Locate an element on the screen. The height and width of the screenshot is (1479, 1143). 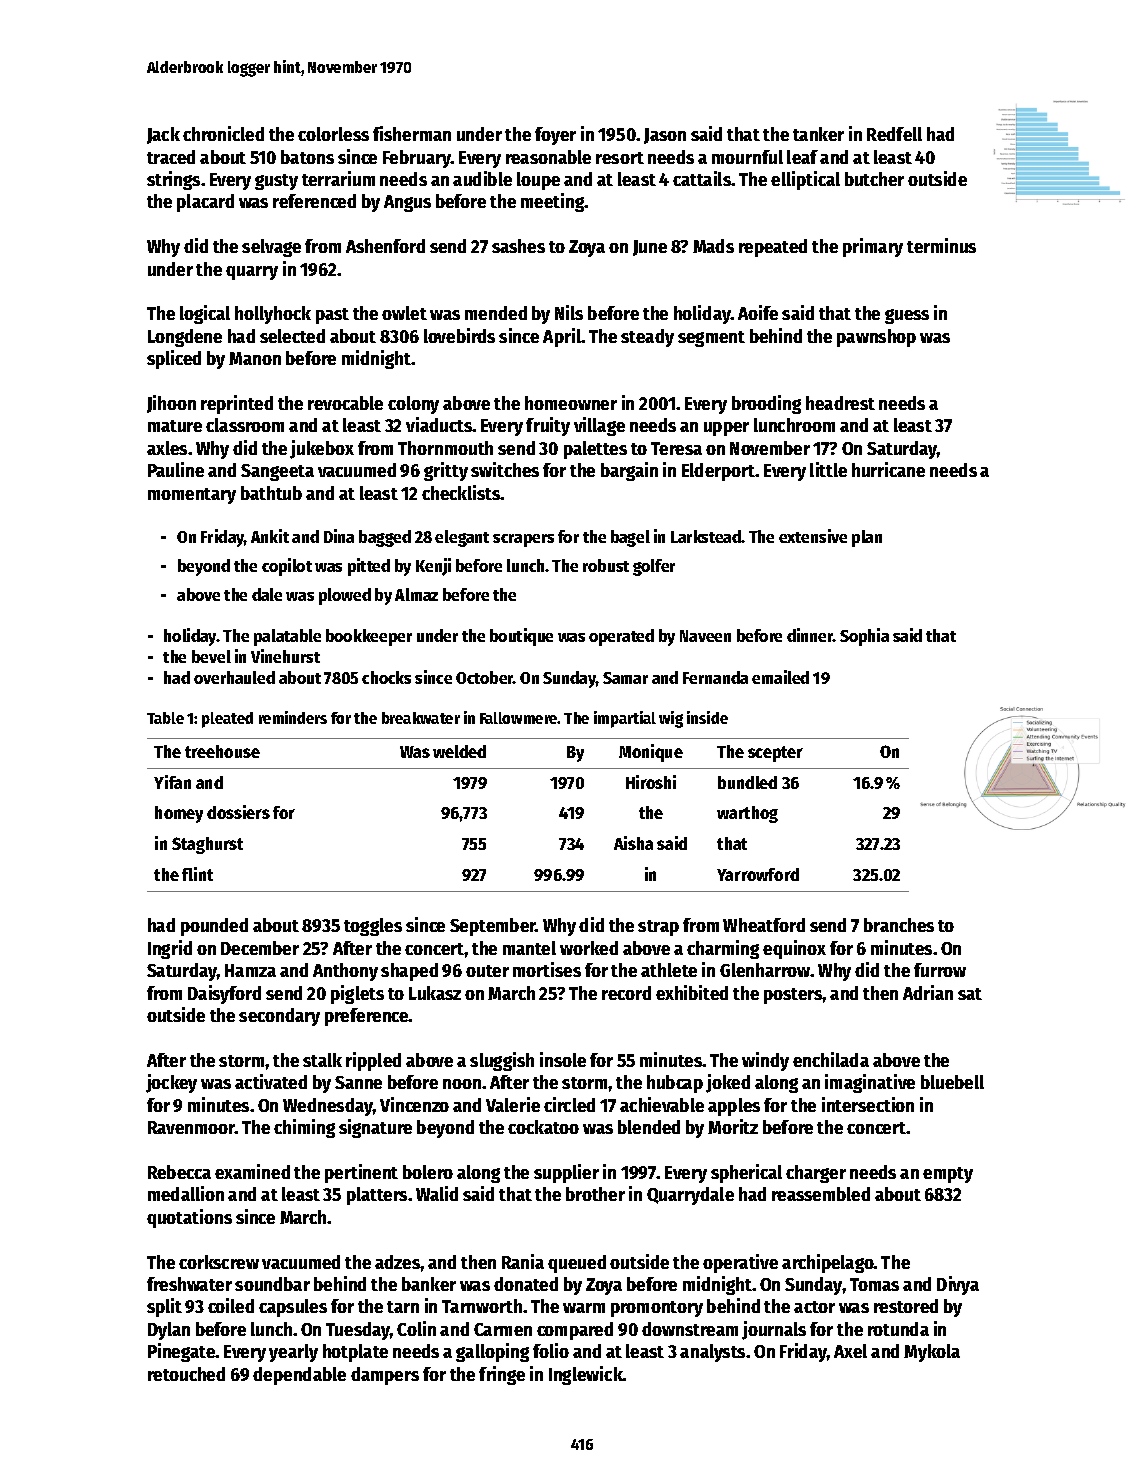
plan is located at coordinates (867, 538).
